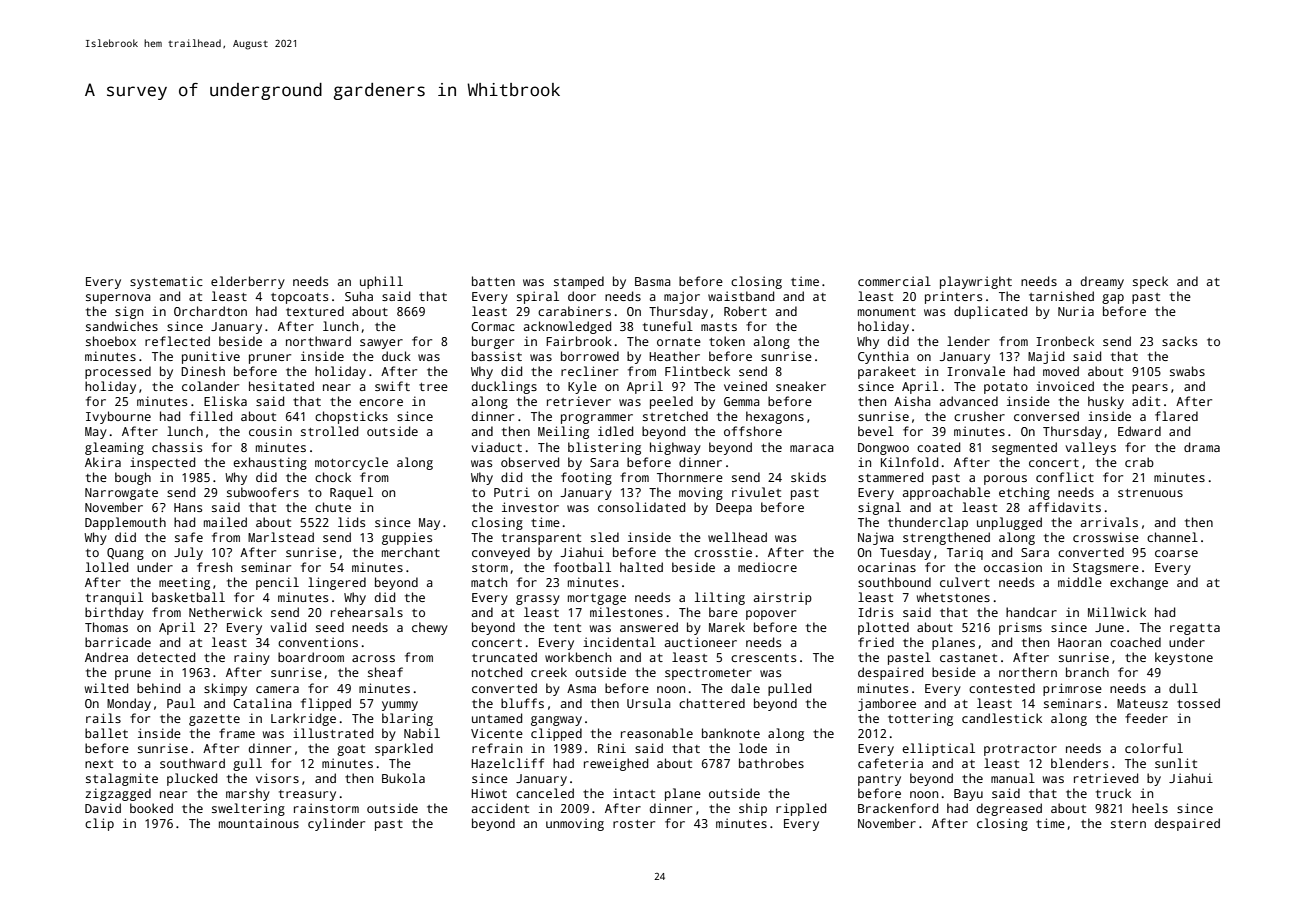 The image size is (1308, 924). What do you see at coordinates (129, 704) in the screenshot?
I see `Monday` at bounding box center [129, 704].
